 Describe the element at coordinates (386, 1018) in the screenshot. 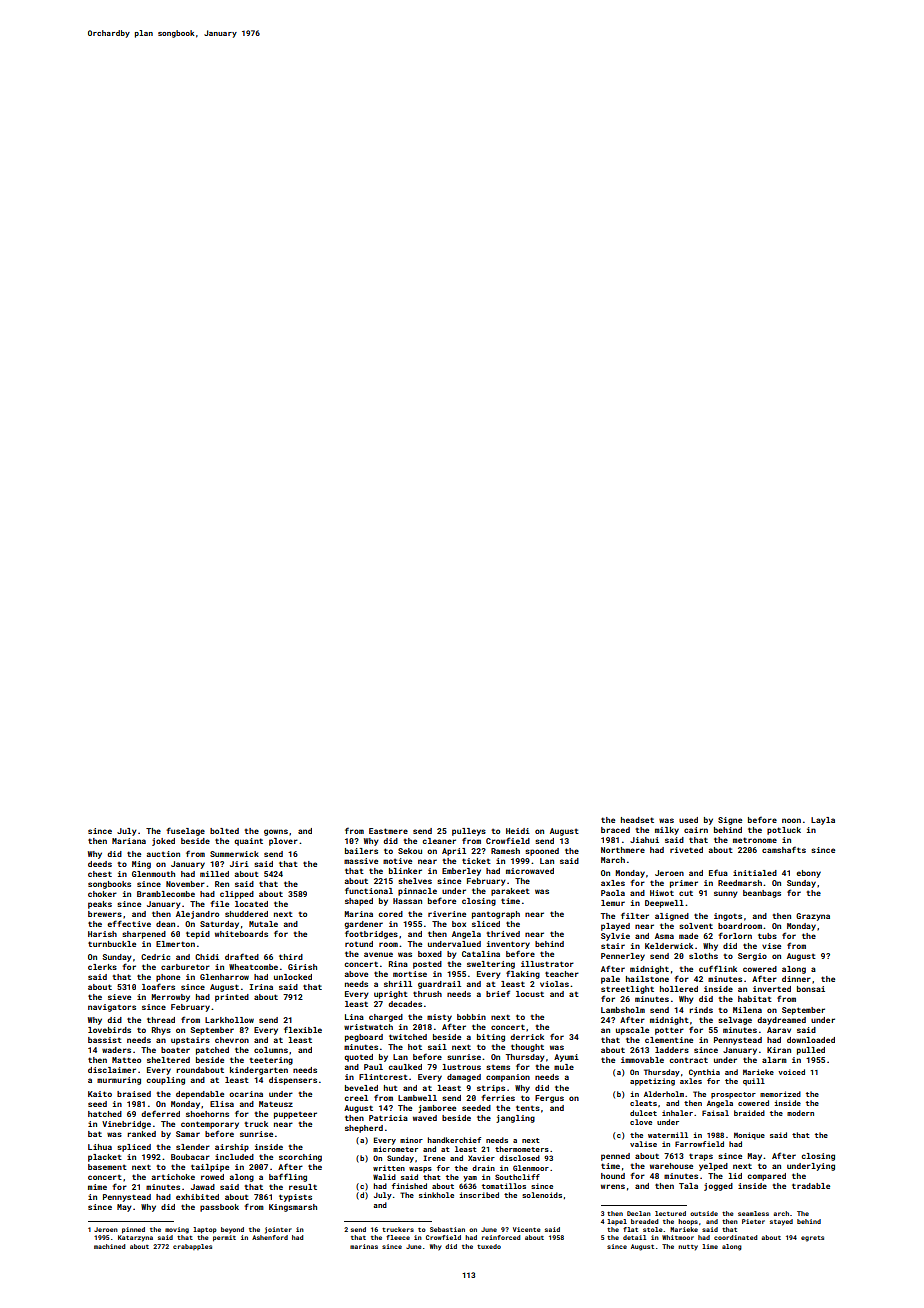

I see `charged` at that location.
